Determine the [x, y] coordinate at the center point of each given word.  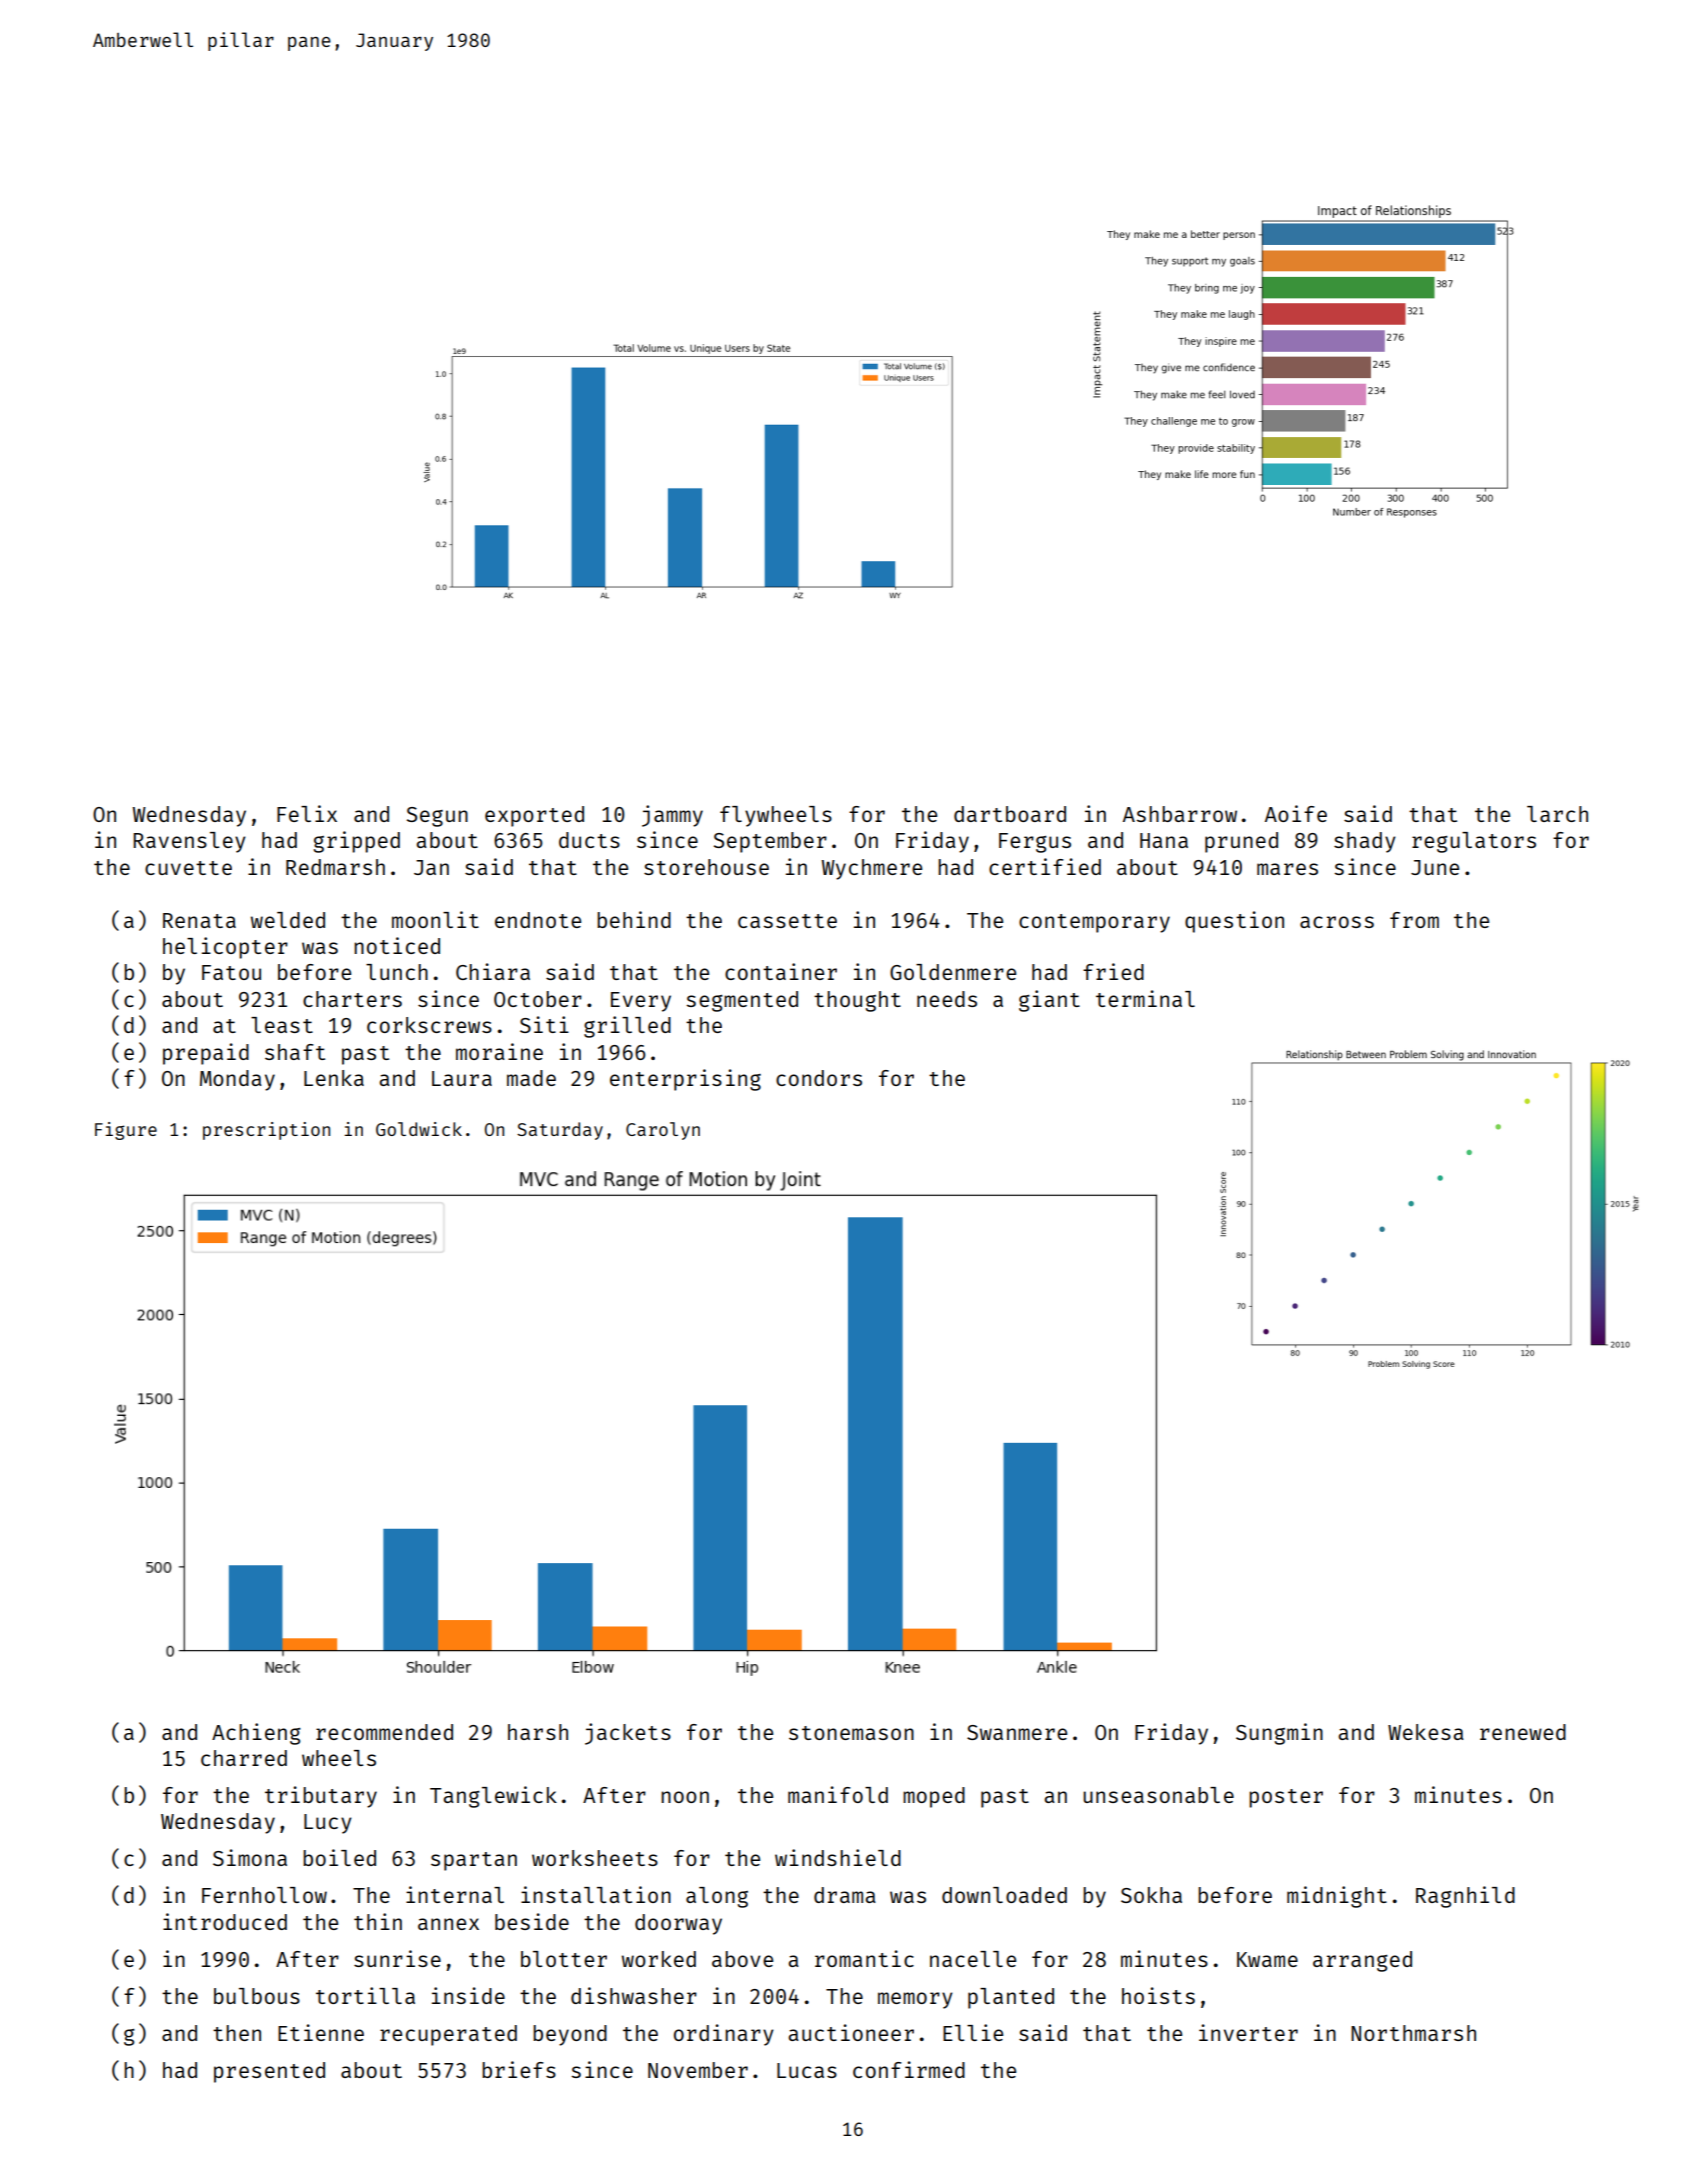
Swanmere [1017, 1732]
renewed [1523, 1732]
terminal [1145, 998]
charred [244, 1758]
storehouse [706, 867]
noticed [397, 945]
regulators [1474, 842]
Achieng [256, 1734]
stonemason [851, 1733]
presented [269, 2072]
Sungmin [1279, 1734]
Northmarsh [1413, 2033]
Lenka [334, 1078]
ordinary [724, 2035]
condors [819, 1078]
